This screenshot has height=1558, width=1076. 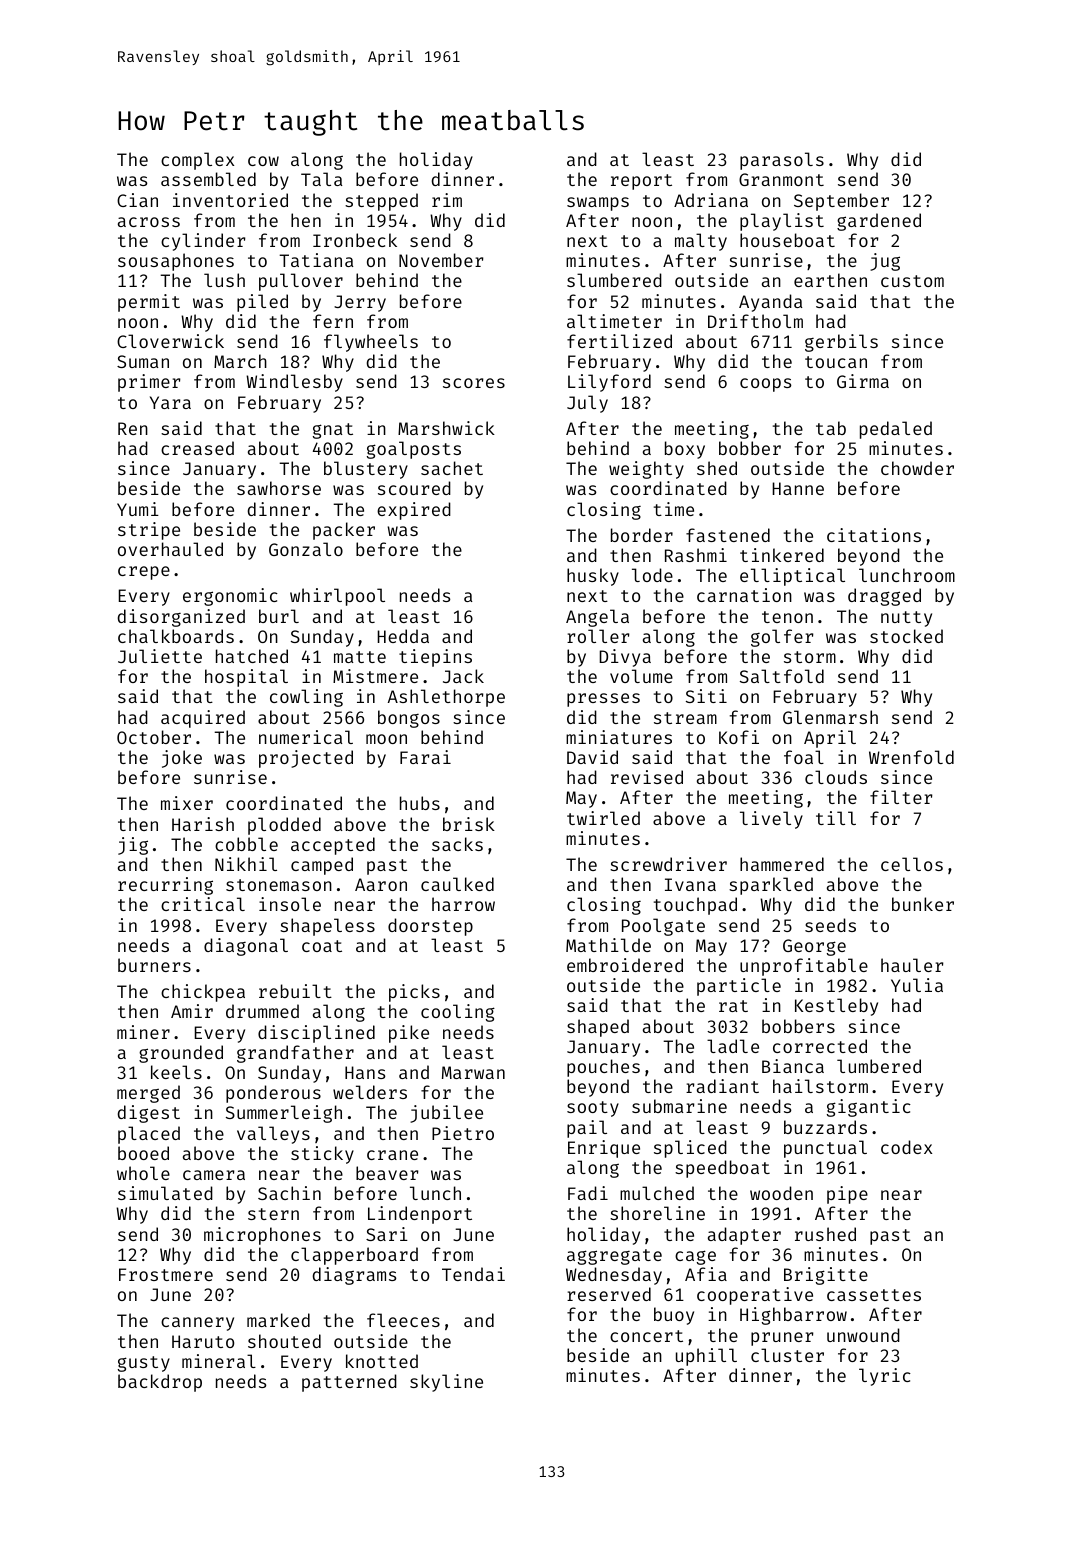 I want to click on diagonal, so click(x=246, y=947).
